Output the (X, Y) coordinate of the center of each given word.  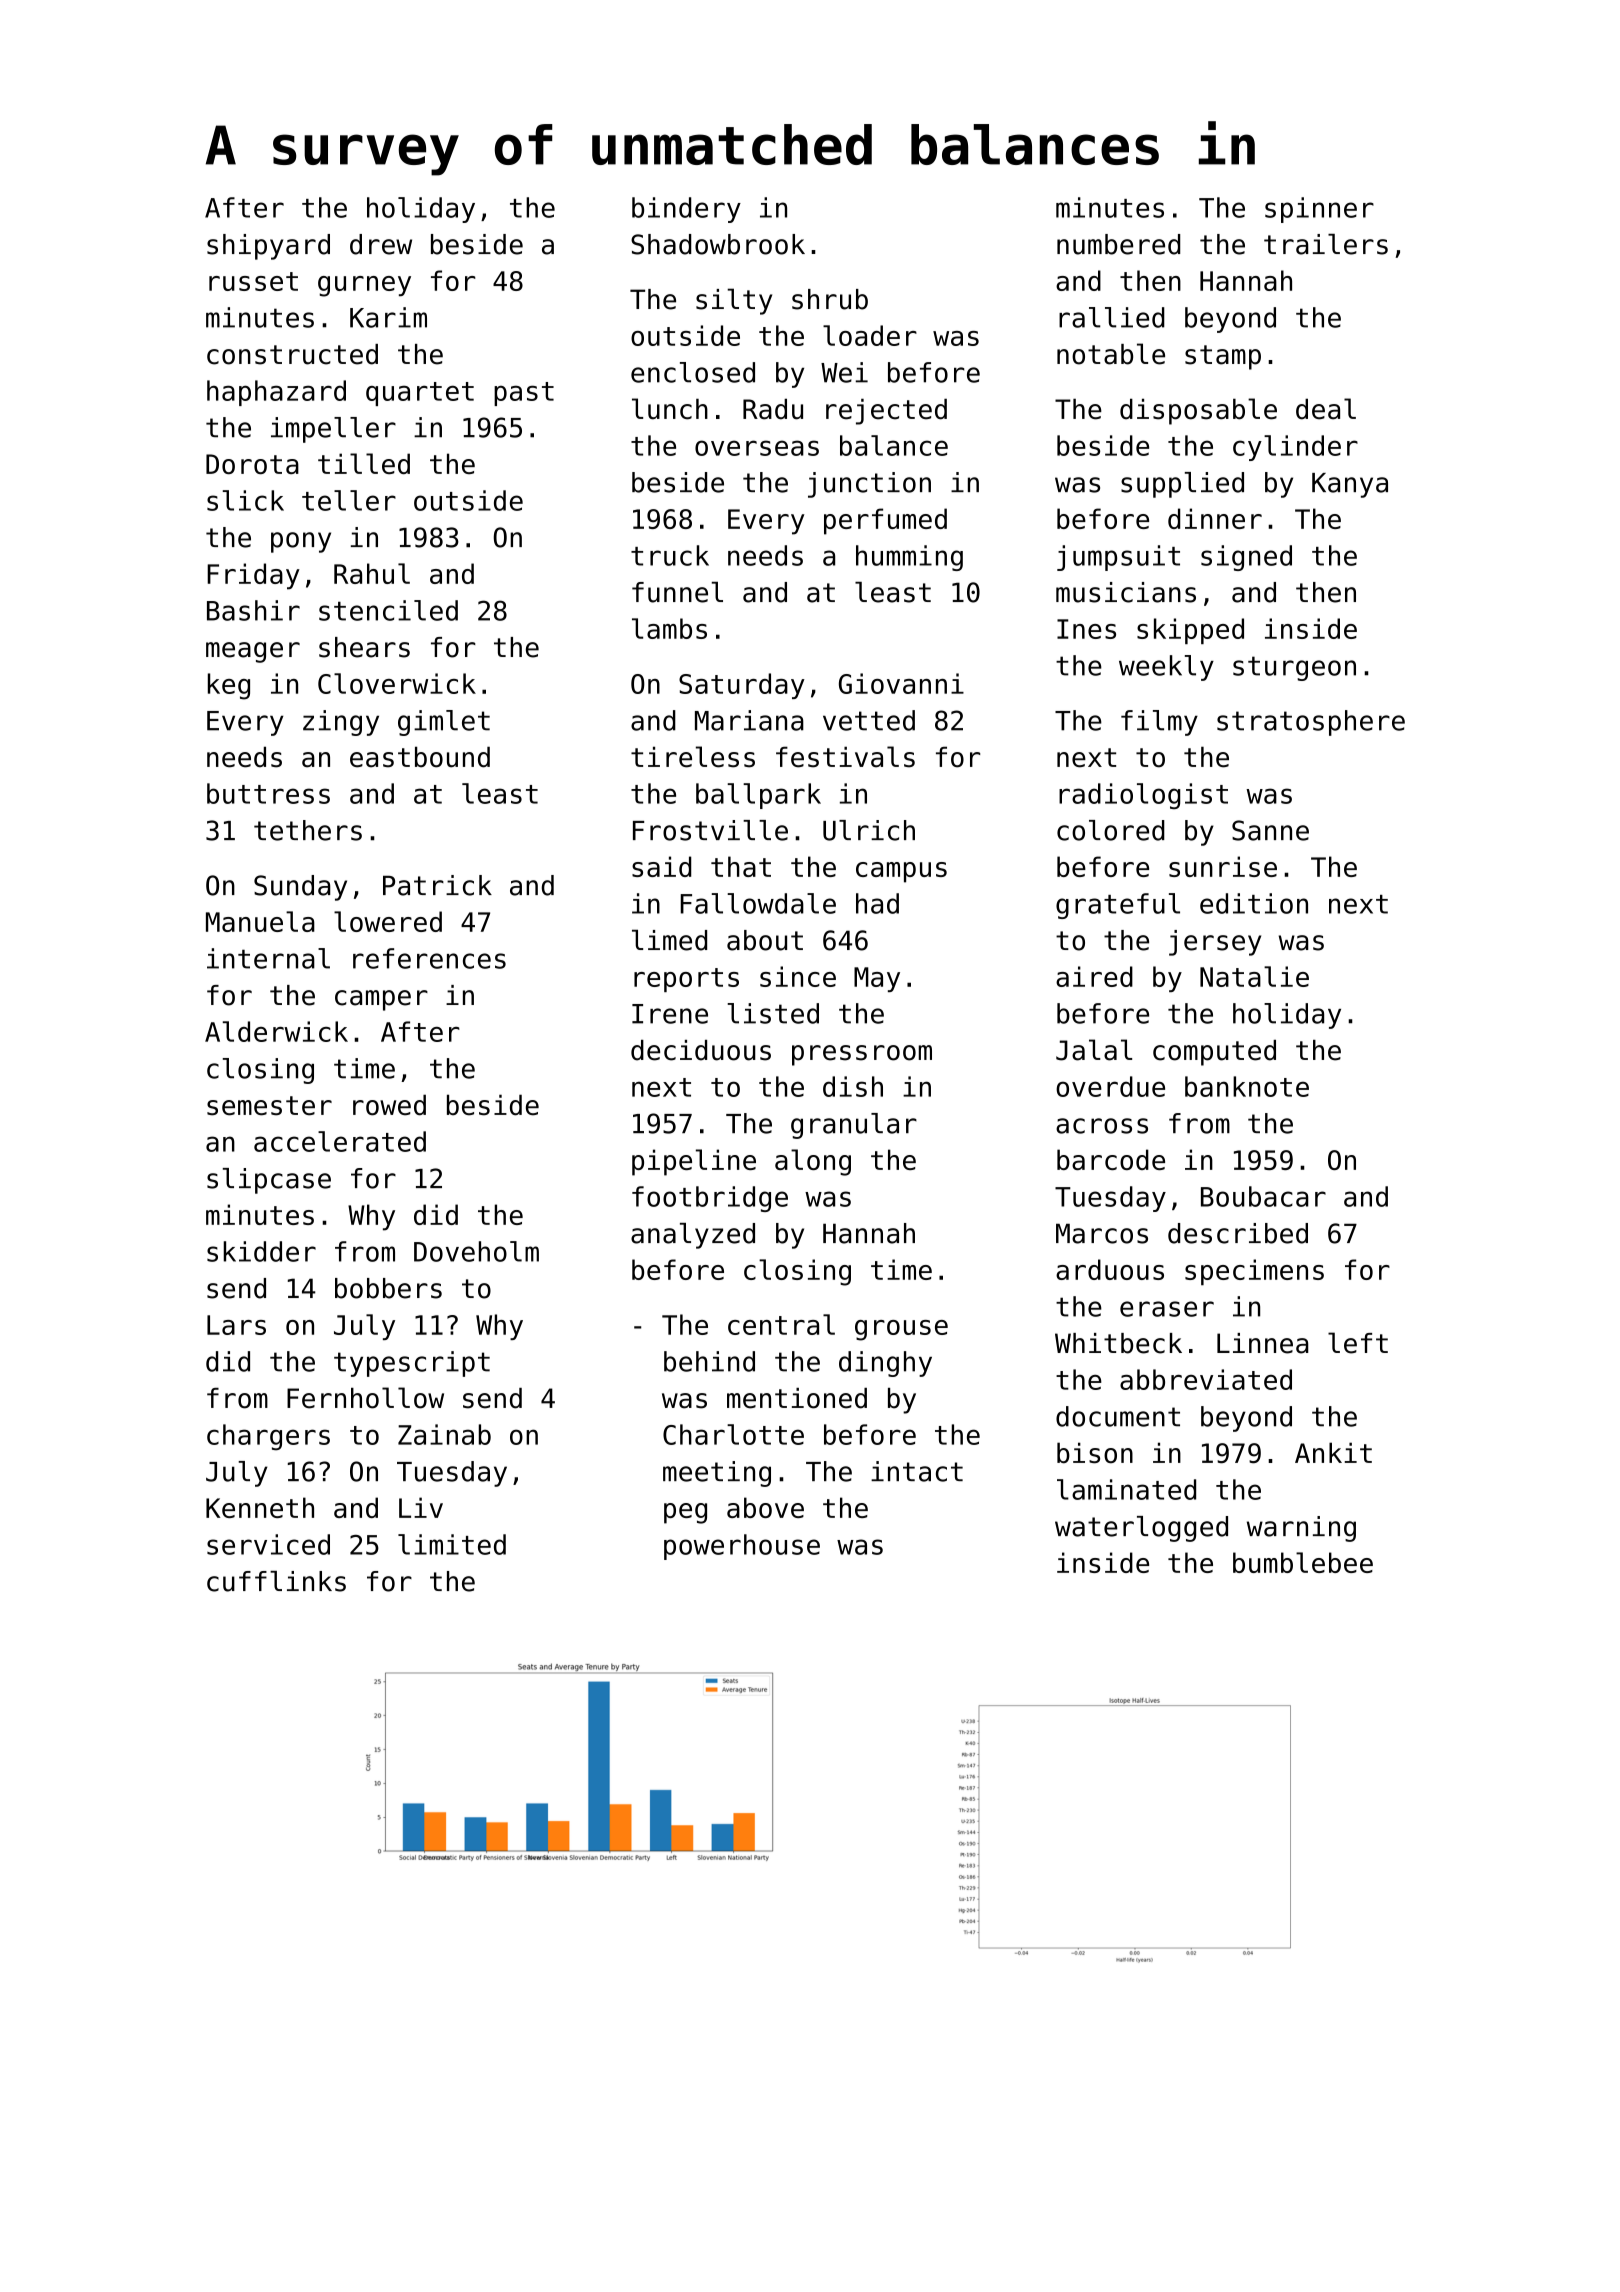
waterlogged (1141, 1529)
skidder (261, 1251)
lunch (670, 409)
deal (1326, 409)
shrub (830, 299)
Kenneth (260, 1507)
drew (381, 244)
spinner (1319, 210)
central (781, 1324)
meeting (717, 1474)
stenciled (388, 610)
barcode (1111, 1159)
